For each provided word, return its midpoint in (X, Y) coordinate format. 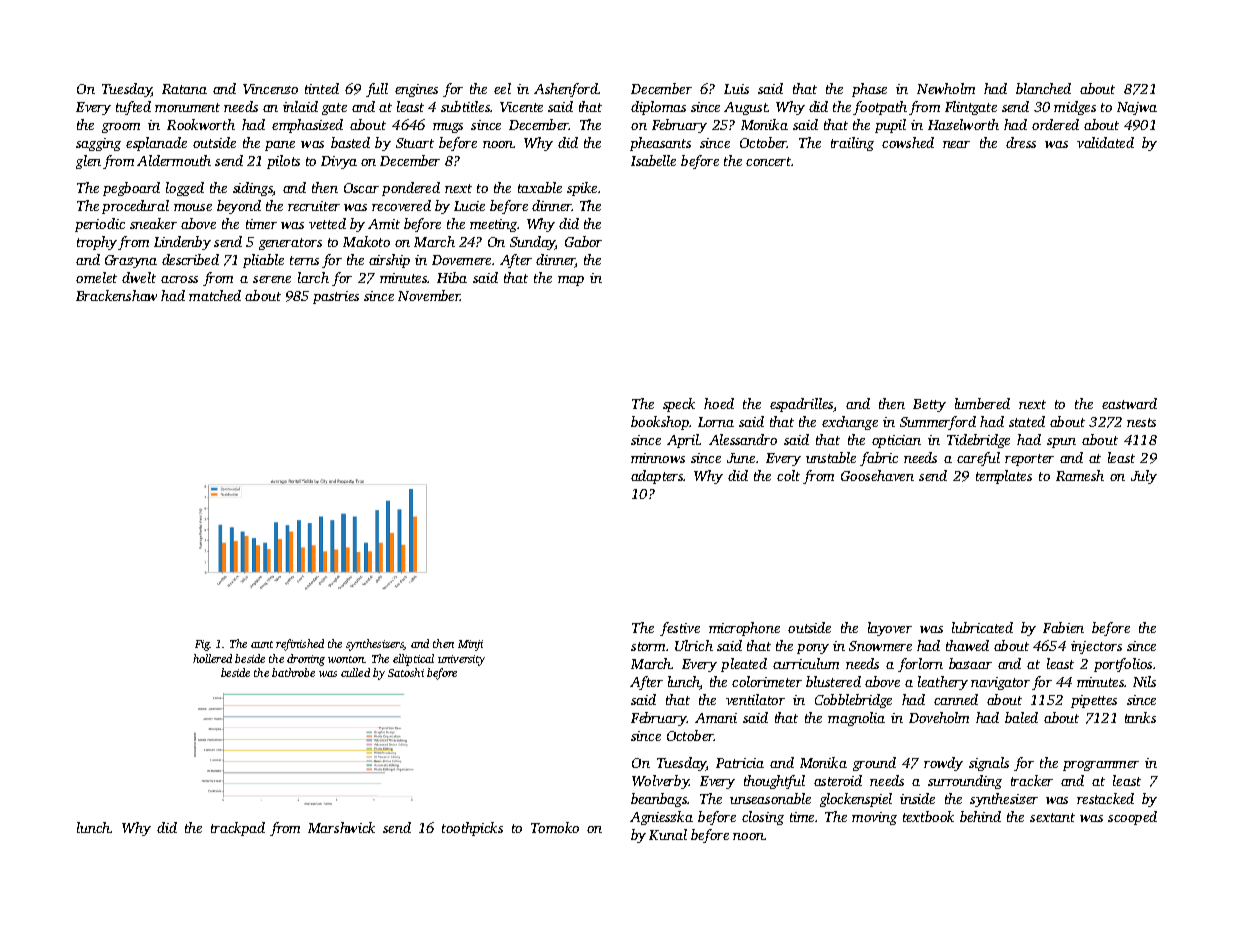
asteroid (838, 780)
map (571, 281)
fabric (879, 459)
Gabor (583, 241)
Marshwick (341, 827)
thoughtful (774, 782)
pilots (283, 162)
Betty (929, 405)
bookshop (660, 423)
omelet (96, 277)
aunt (262, 644)
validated (1105, 142)
